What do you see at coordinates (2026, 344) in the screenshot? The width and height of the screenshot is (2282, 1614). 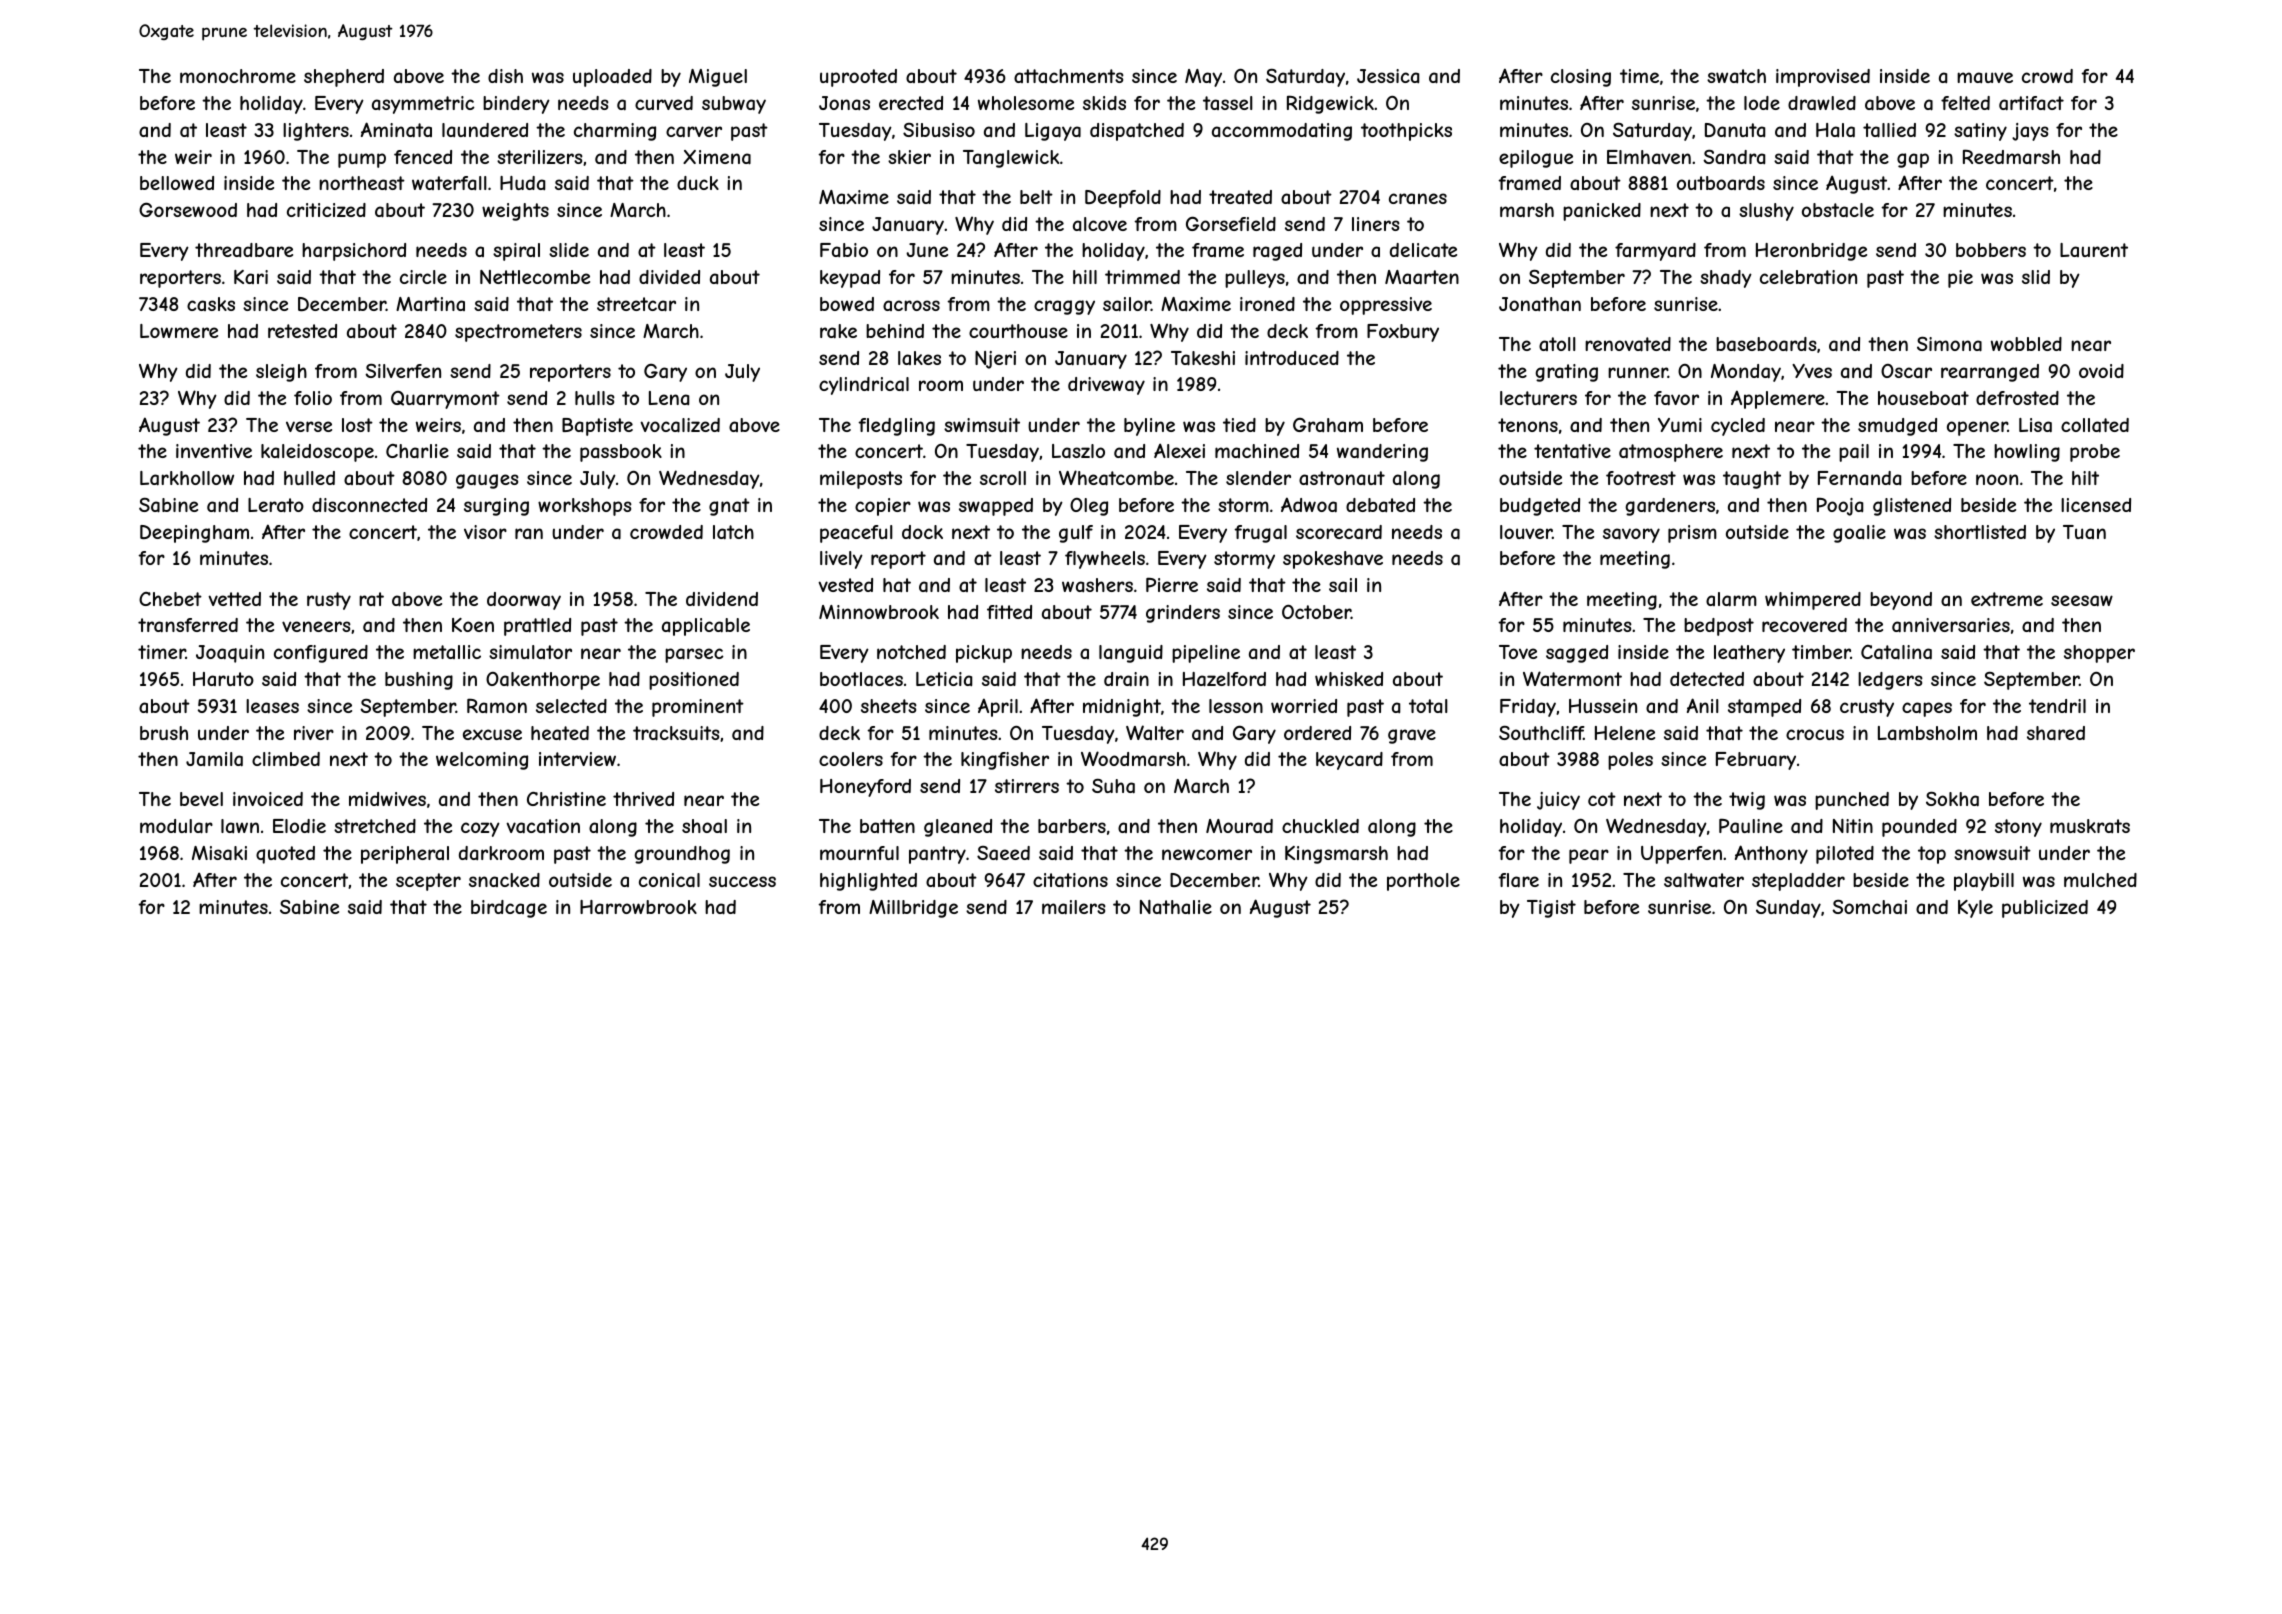 I see `wobbled` at bounding box center [2026, 344].
